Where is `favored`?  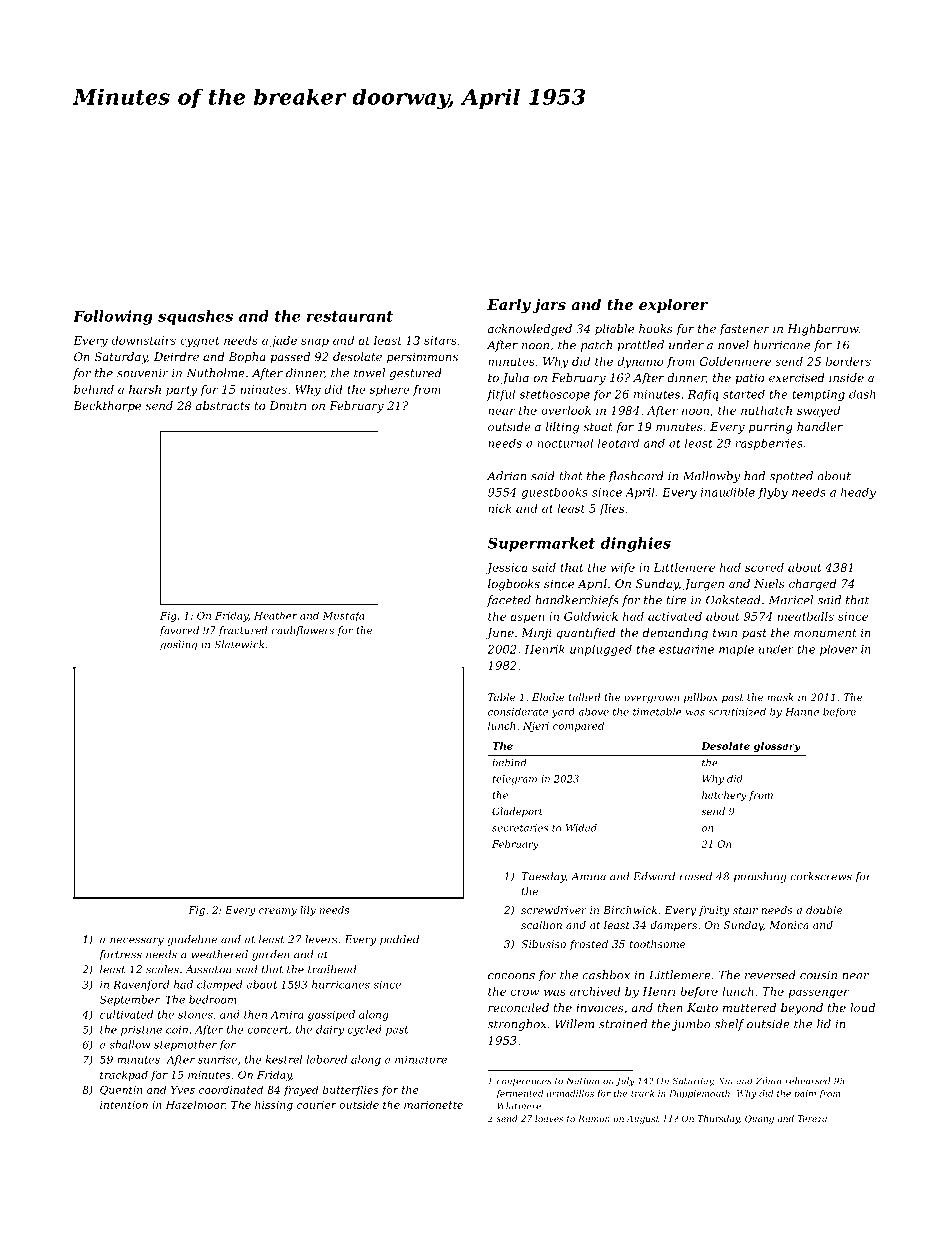 favored is located at coordinates (179, 631).
